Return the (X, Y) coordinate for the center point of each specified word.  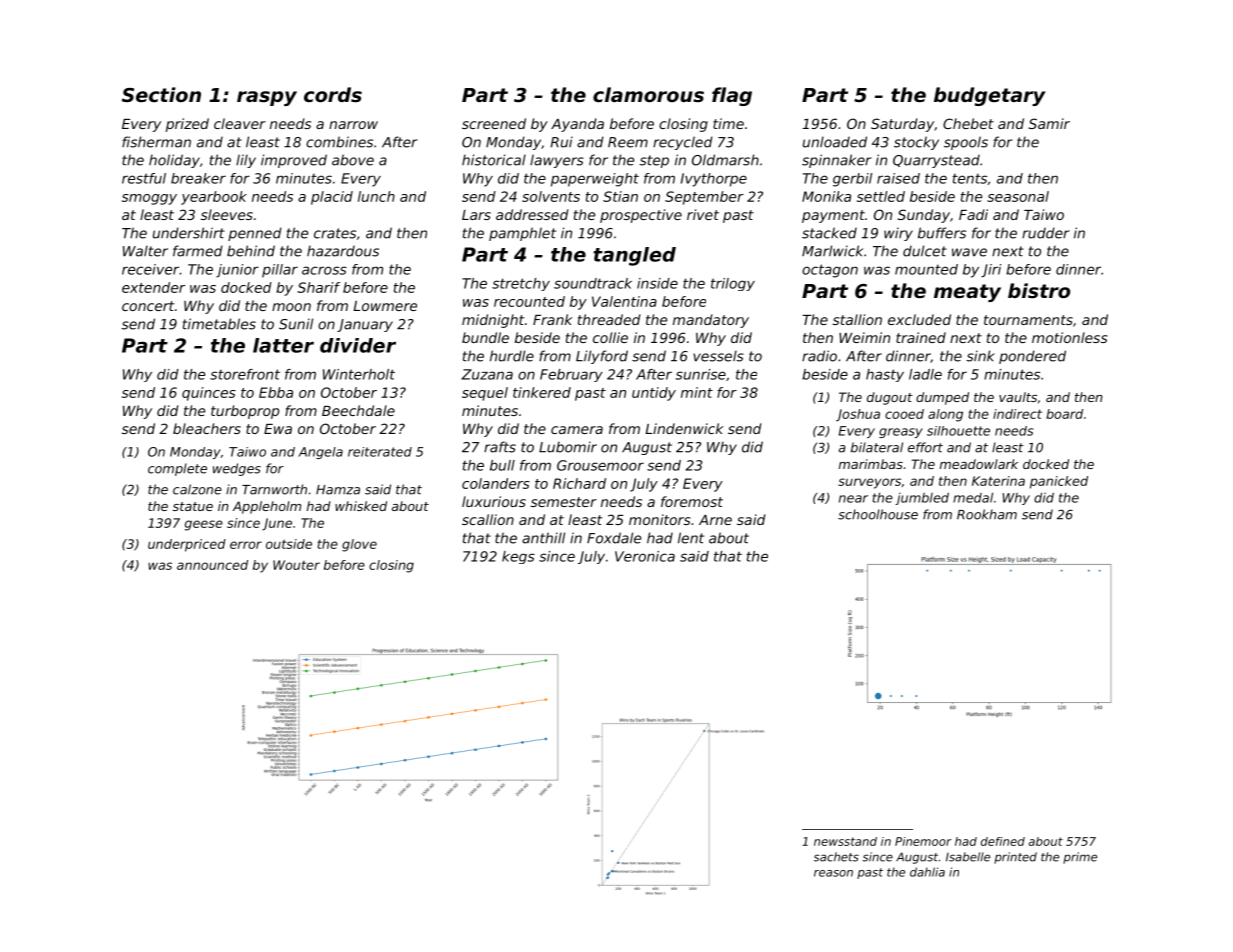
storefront (245, 374)
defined (1003, 841)
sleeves (227, 214)
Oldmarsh (725, 160)
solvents (551, 196)
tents (970, 179)
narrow (353, 125)
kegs (518, 557)
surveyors (869, 483)
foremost (692, 501)
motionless (1070, 337)
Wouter (296, 565)
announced (212, 565)
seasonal (1018, 196)
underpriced (187, 545)
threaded (609, 319)
